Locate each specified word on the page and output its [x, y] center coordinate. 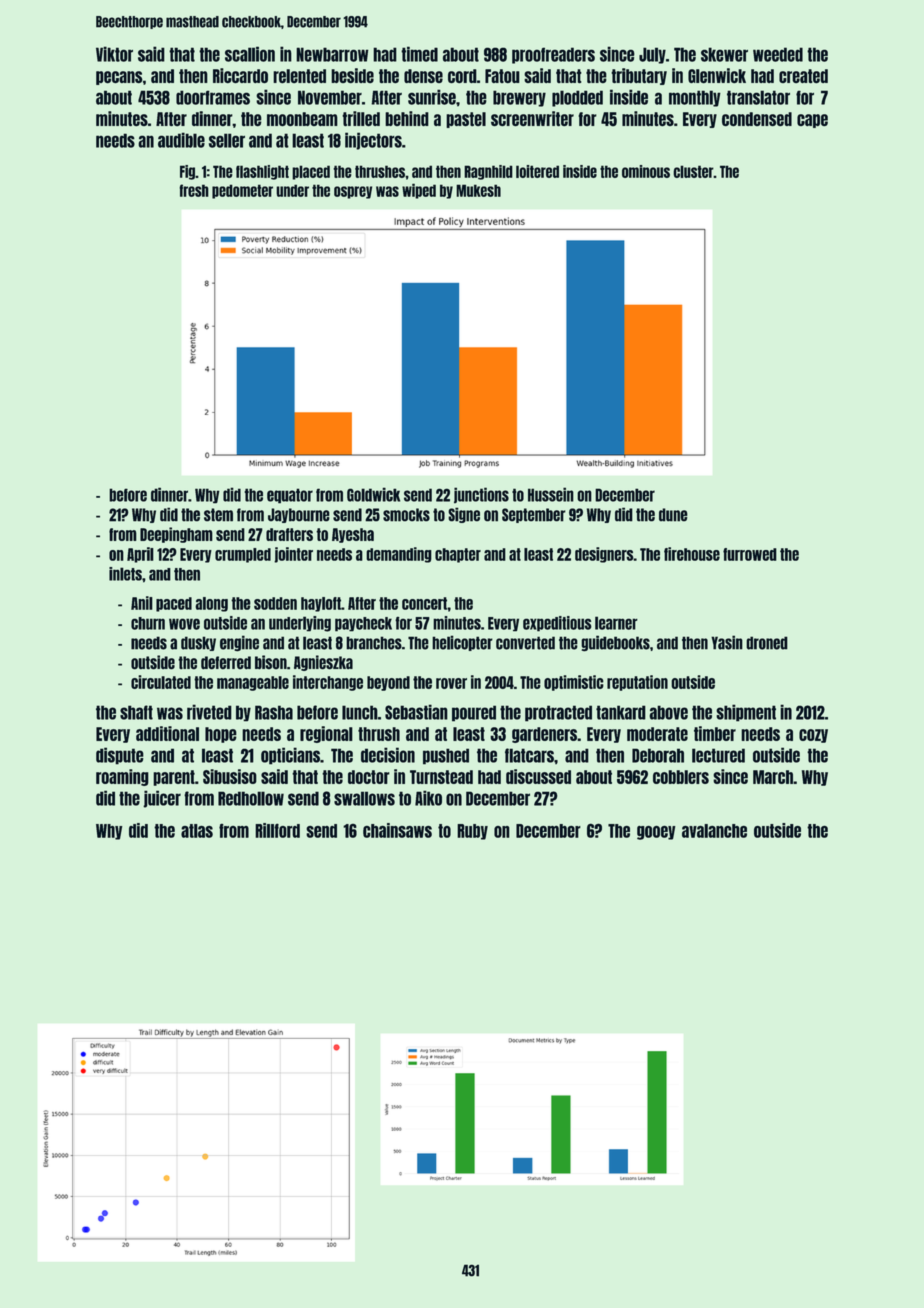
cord [462, 76]
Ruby [472, 832]
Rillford [277, 830]
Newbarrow [332, 54]
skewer [724, 54]
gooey [656, 833]
